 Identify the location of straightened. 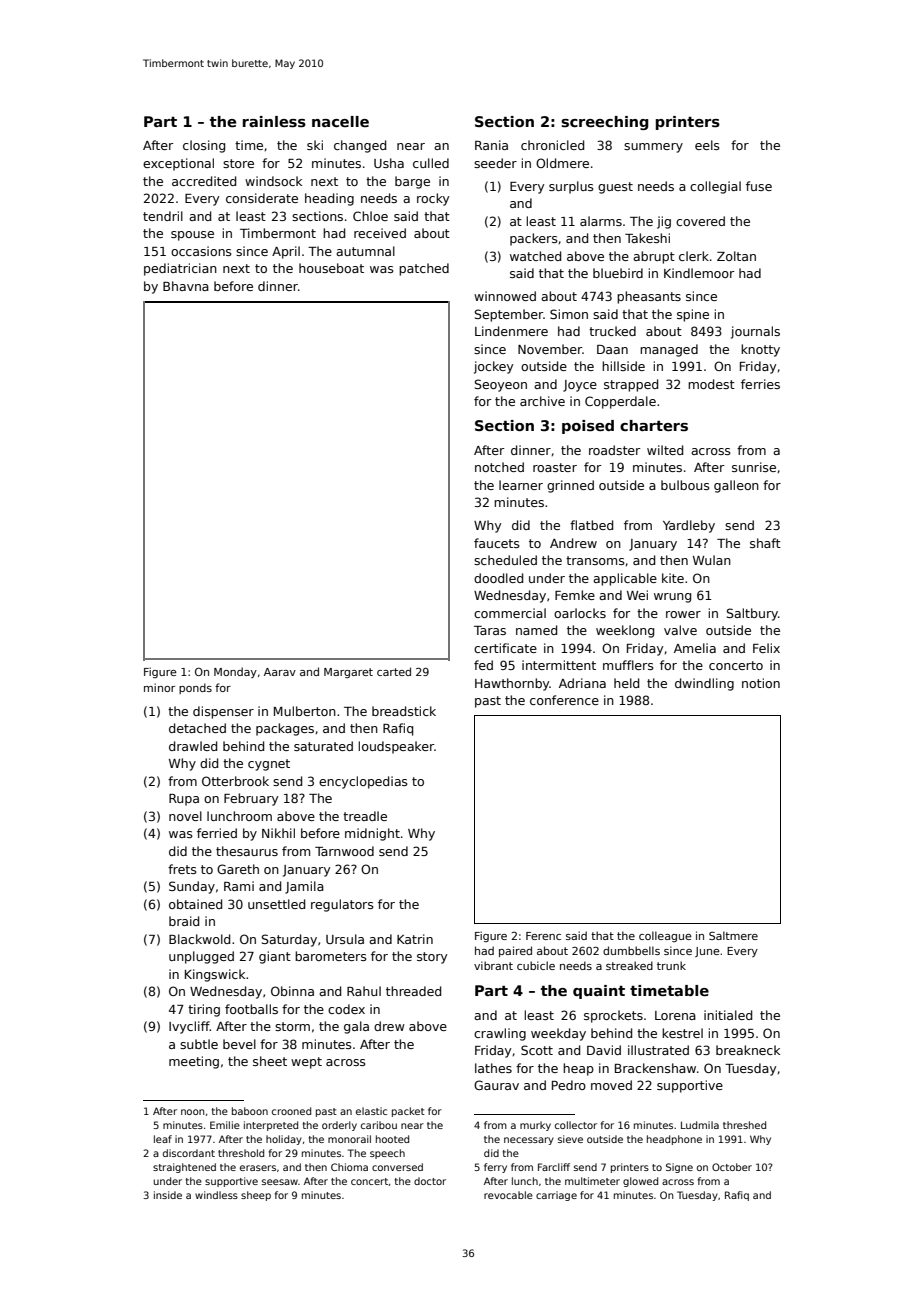
(184, 1168).
